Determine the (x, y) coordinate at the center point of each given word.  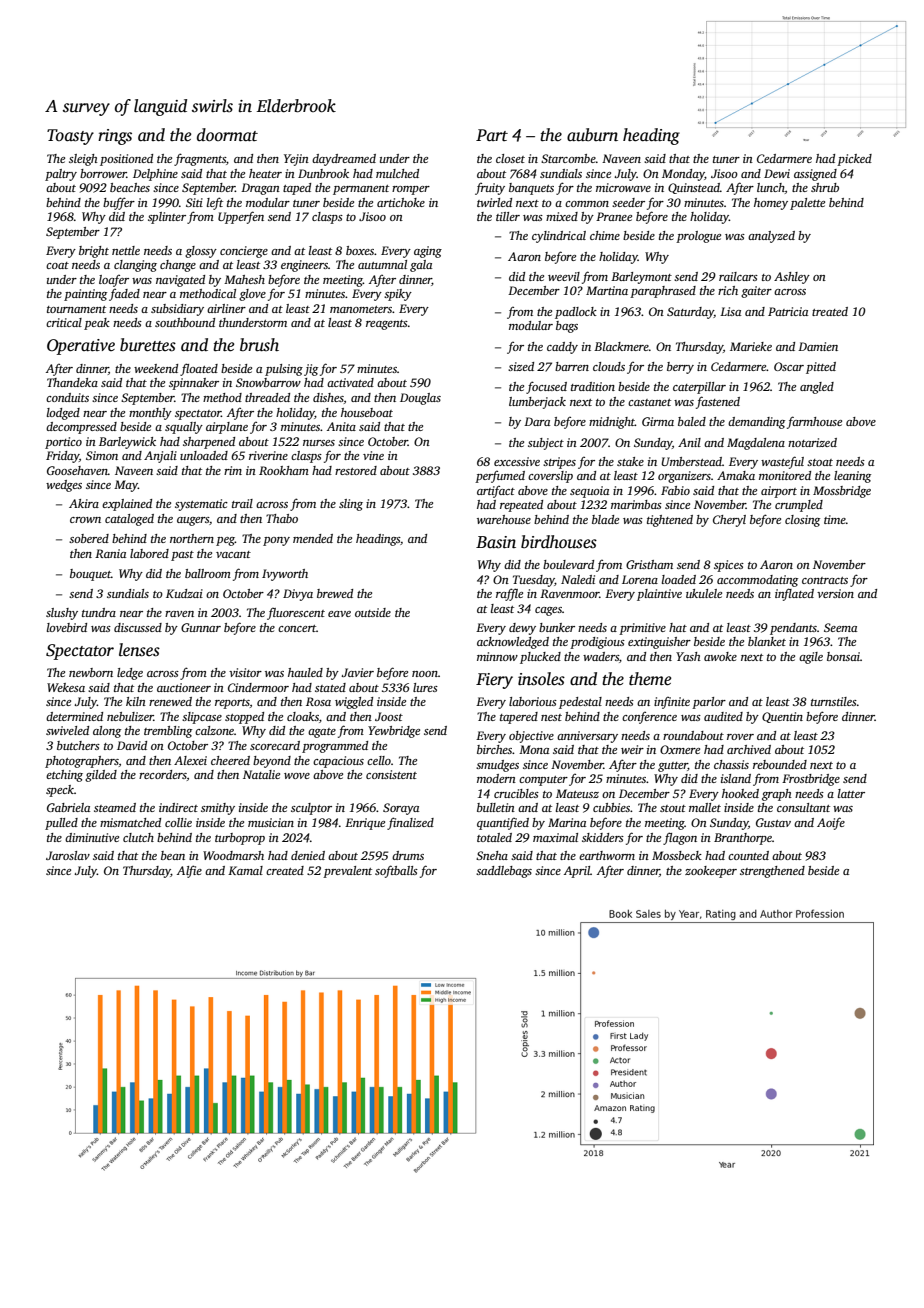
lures (425, 687)
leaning (852, 477)
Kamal (245, 870)
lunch (771, 187)
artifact (496, 492)
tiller (508, 216)
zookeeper (711, 872)
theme (650, 679)
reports (232, 704)
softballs (396, 871)
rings (115, 137)
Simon (102, 455)
